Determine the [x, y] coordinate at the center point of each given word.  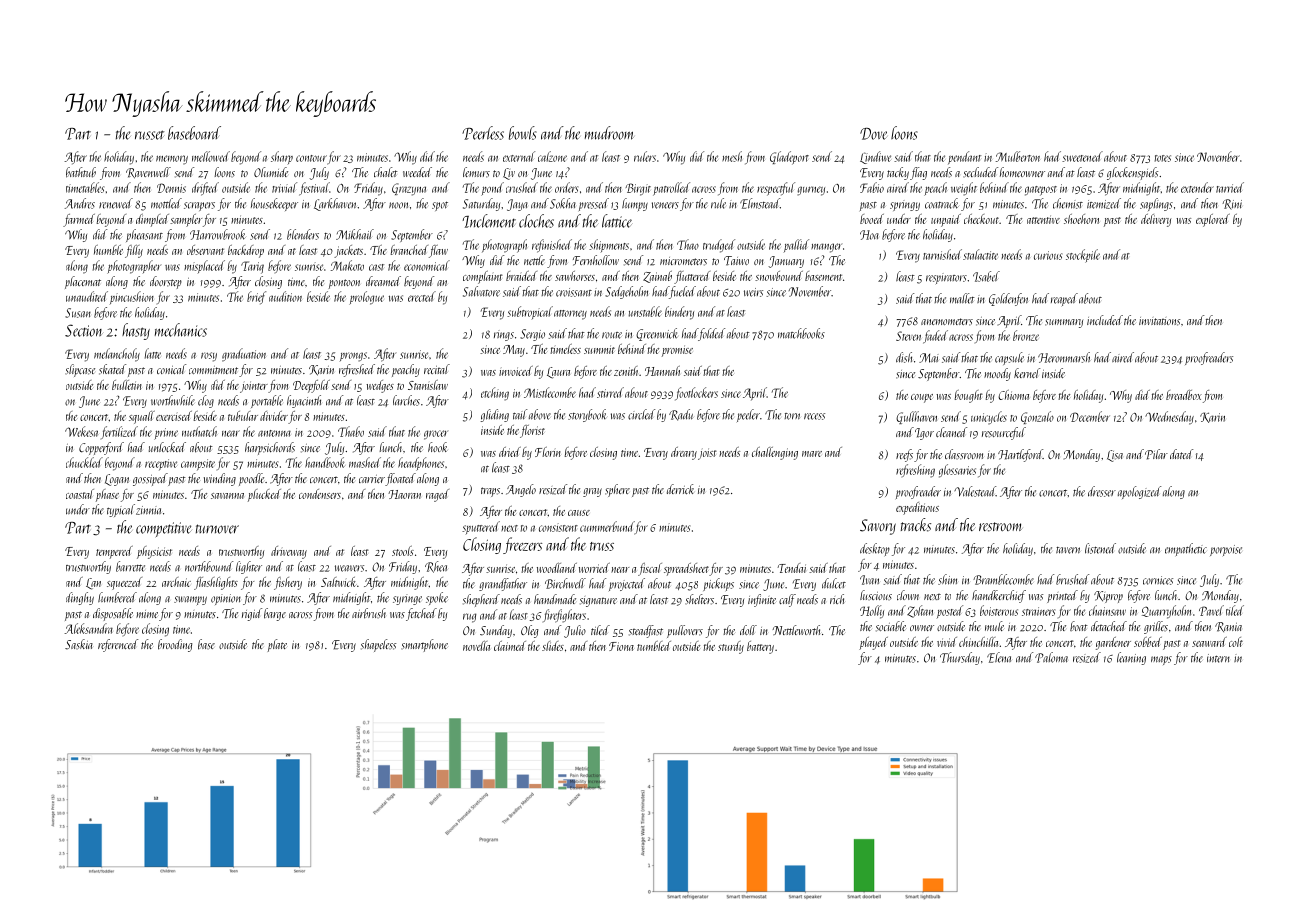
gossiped [150, 479]
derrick [680, 489]
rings [504, 335]
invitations [1159, 321]
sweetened [1082, 156]
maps [1161, 660]
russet [149, 135]
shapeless [378, 645]
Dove [873, 134]
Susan [78, 313]
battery [760, 647]
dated [1181, 454]
